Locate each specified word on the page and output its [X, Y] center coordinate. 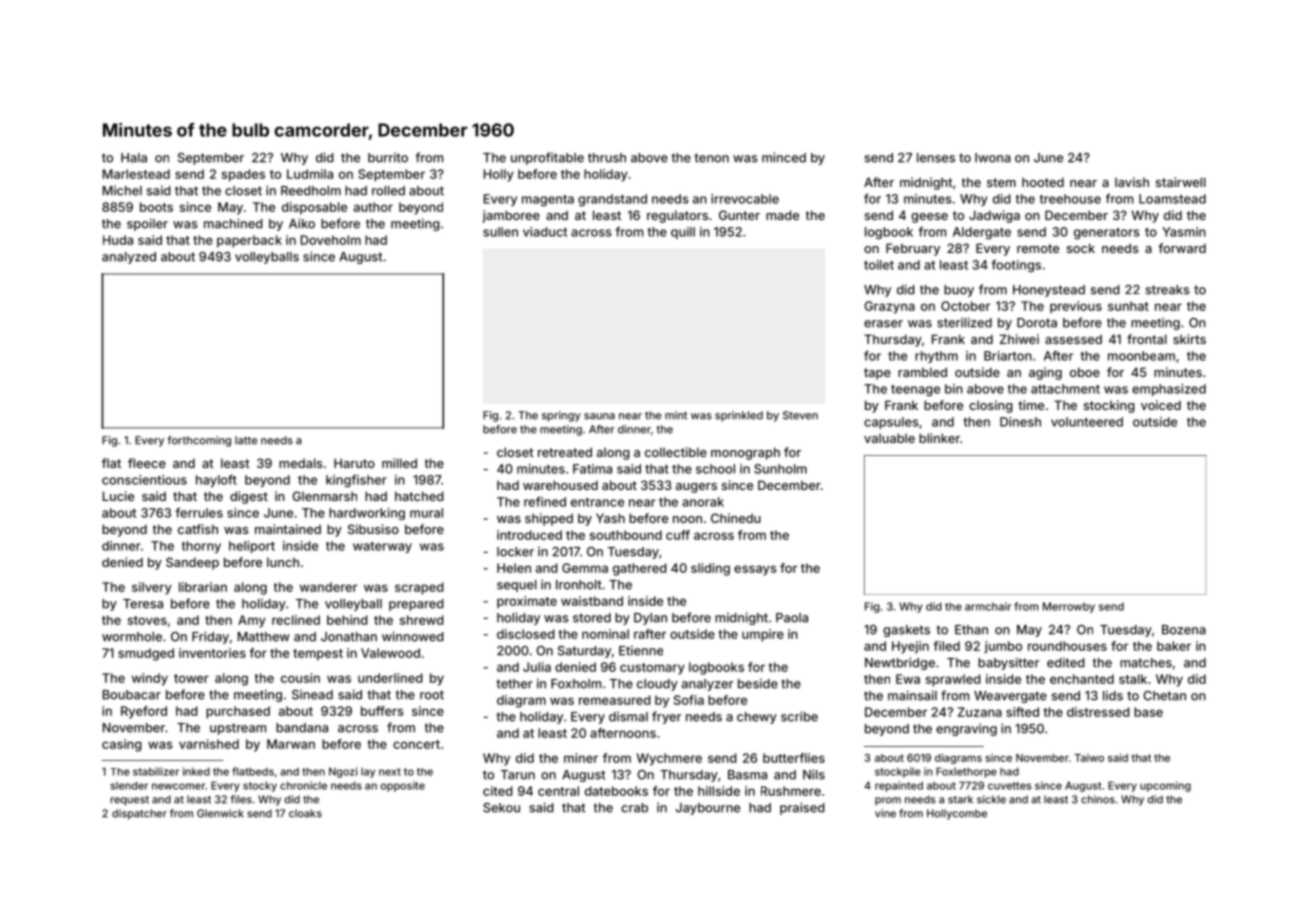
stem [1001, 182]
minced [784, 157]
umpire [763, 635]
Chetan [1164, 696]
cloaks [305, 813]
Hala [134, 158]
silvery [152, 588]
